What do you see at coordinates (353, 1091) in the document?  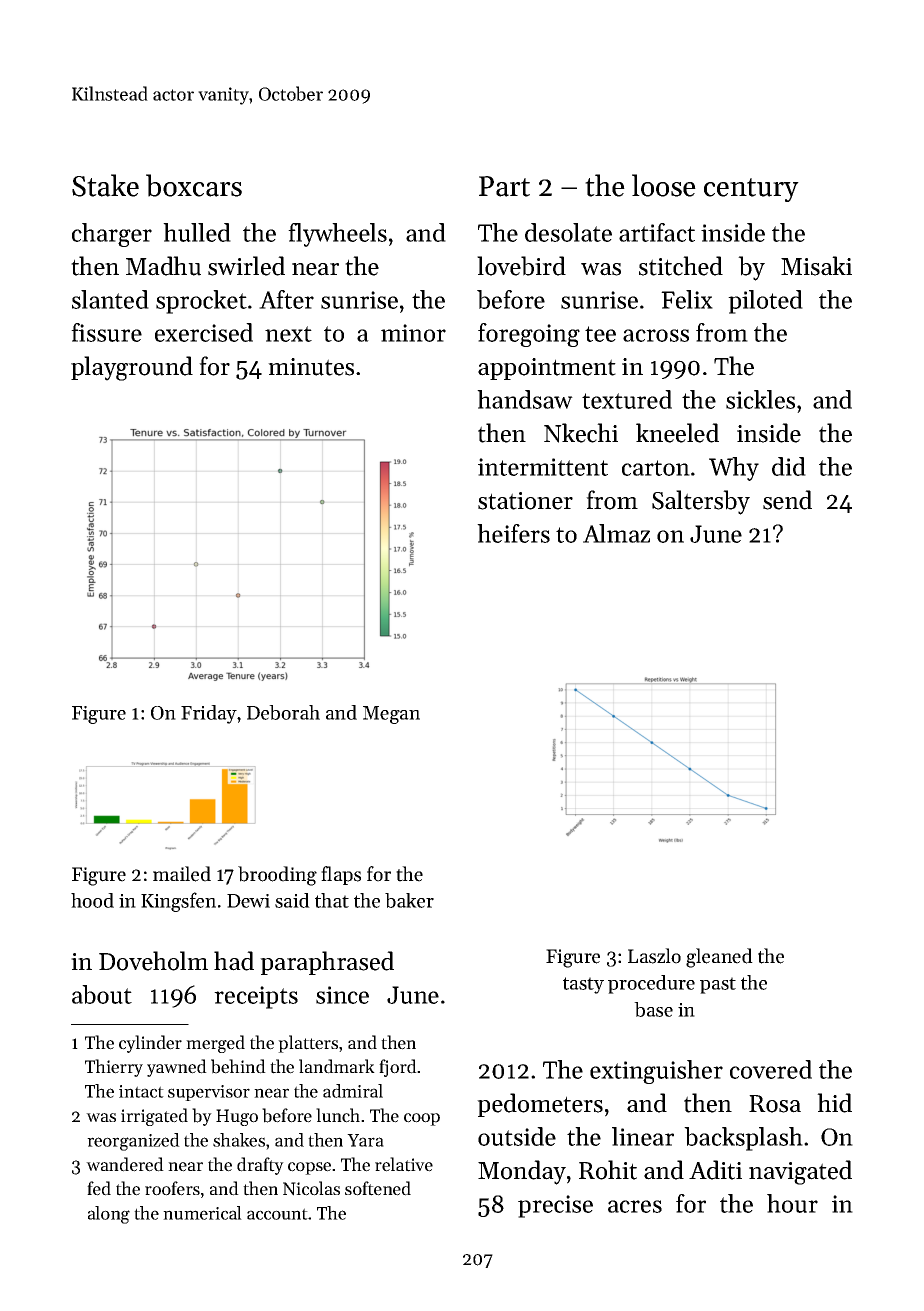 I see `admiral` at bounding box center [353, 1091].
